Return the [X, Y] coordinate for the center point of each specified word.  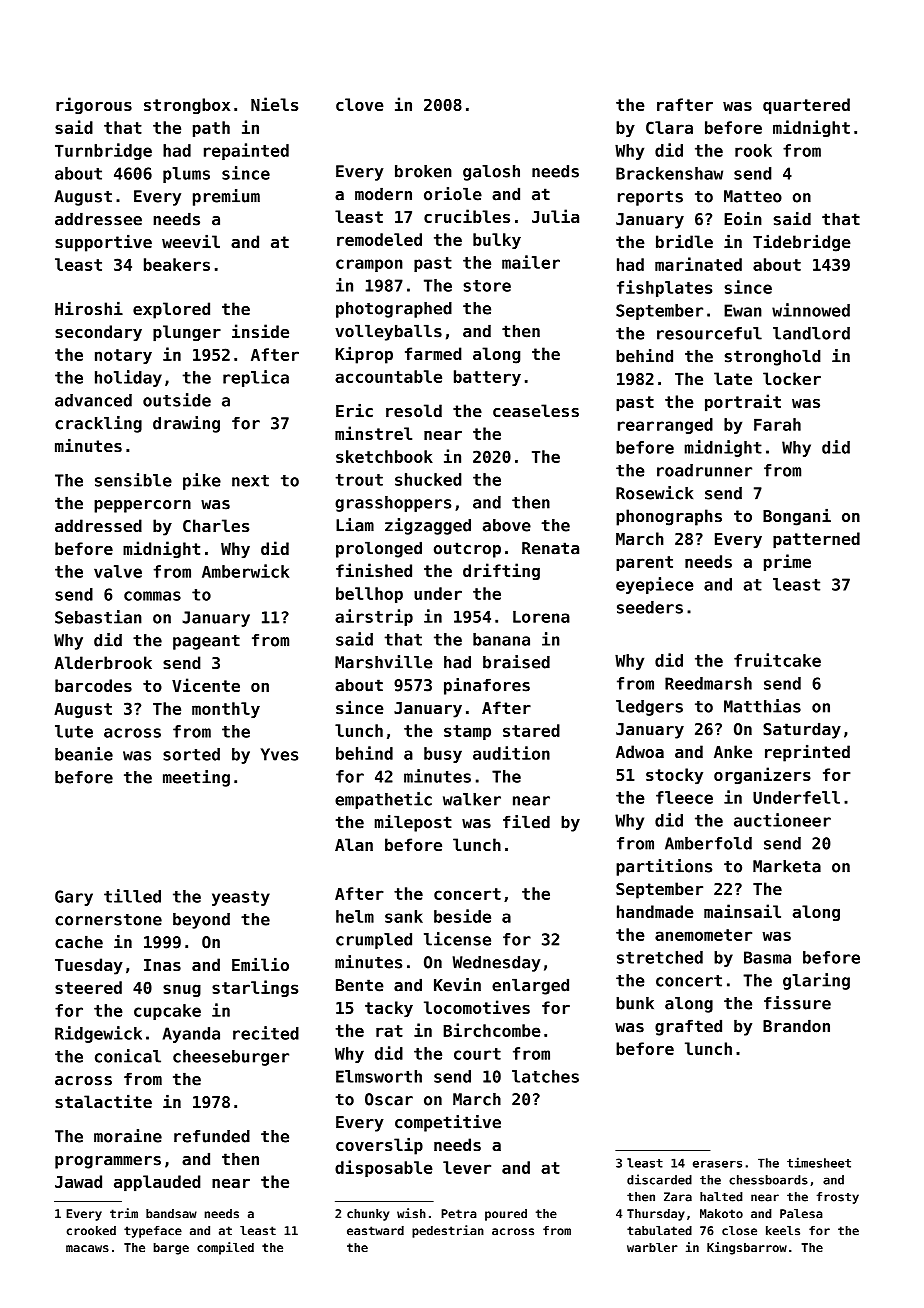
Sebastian [98, 617]
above [507, 525]
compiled [225, 1248]
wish [411, 1213]
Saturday [802, 730]
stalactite [103, 1101]
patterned [816, 540]
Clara [669, 127]
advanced [93, 400]
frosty [838, 1198]
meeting [196, 778]
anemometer [703, 935]
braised [516, 662]
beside [462, 916]
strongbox [187, 106]
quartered [806, 106]
